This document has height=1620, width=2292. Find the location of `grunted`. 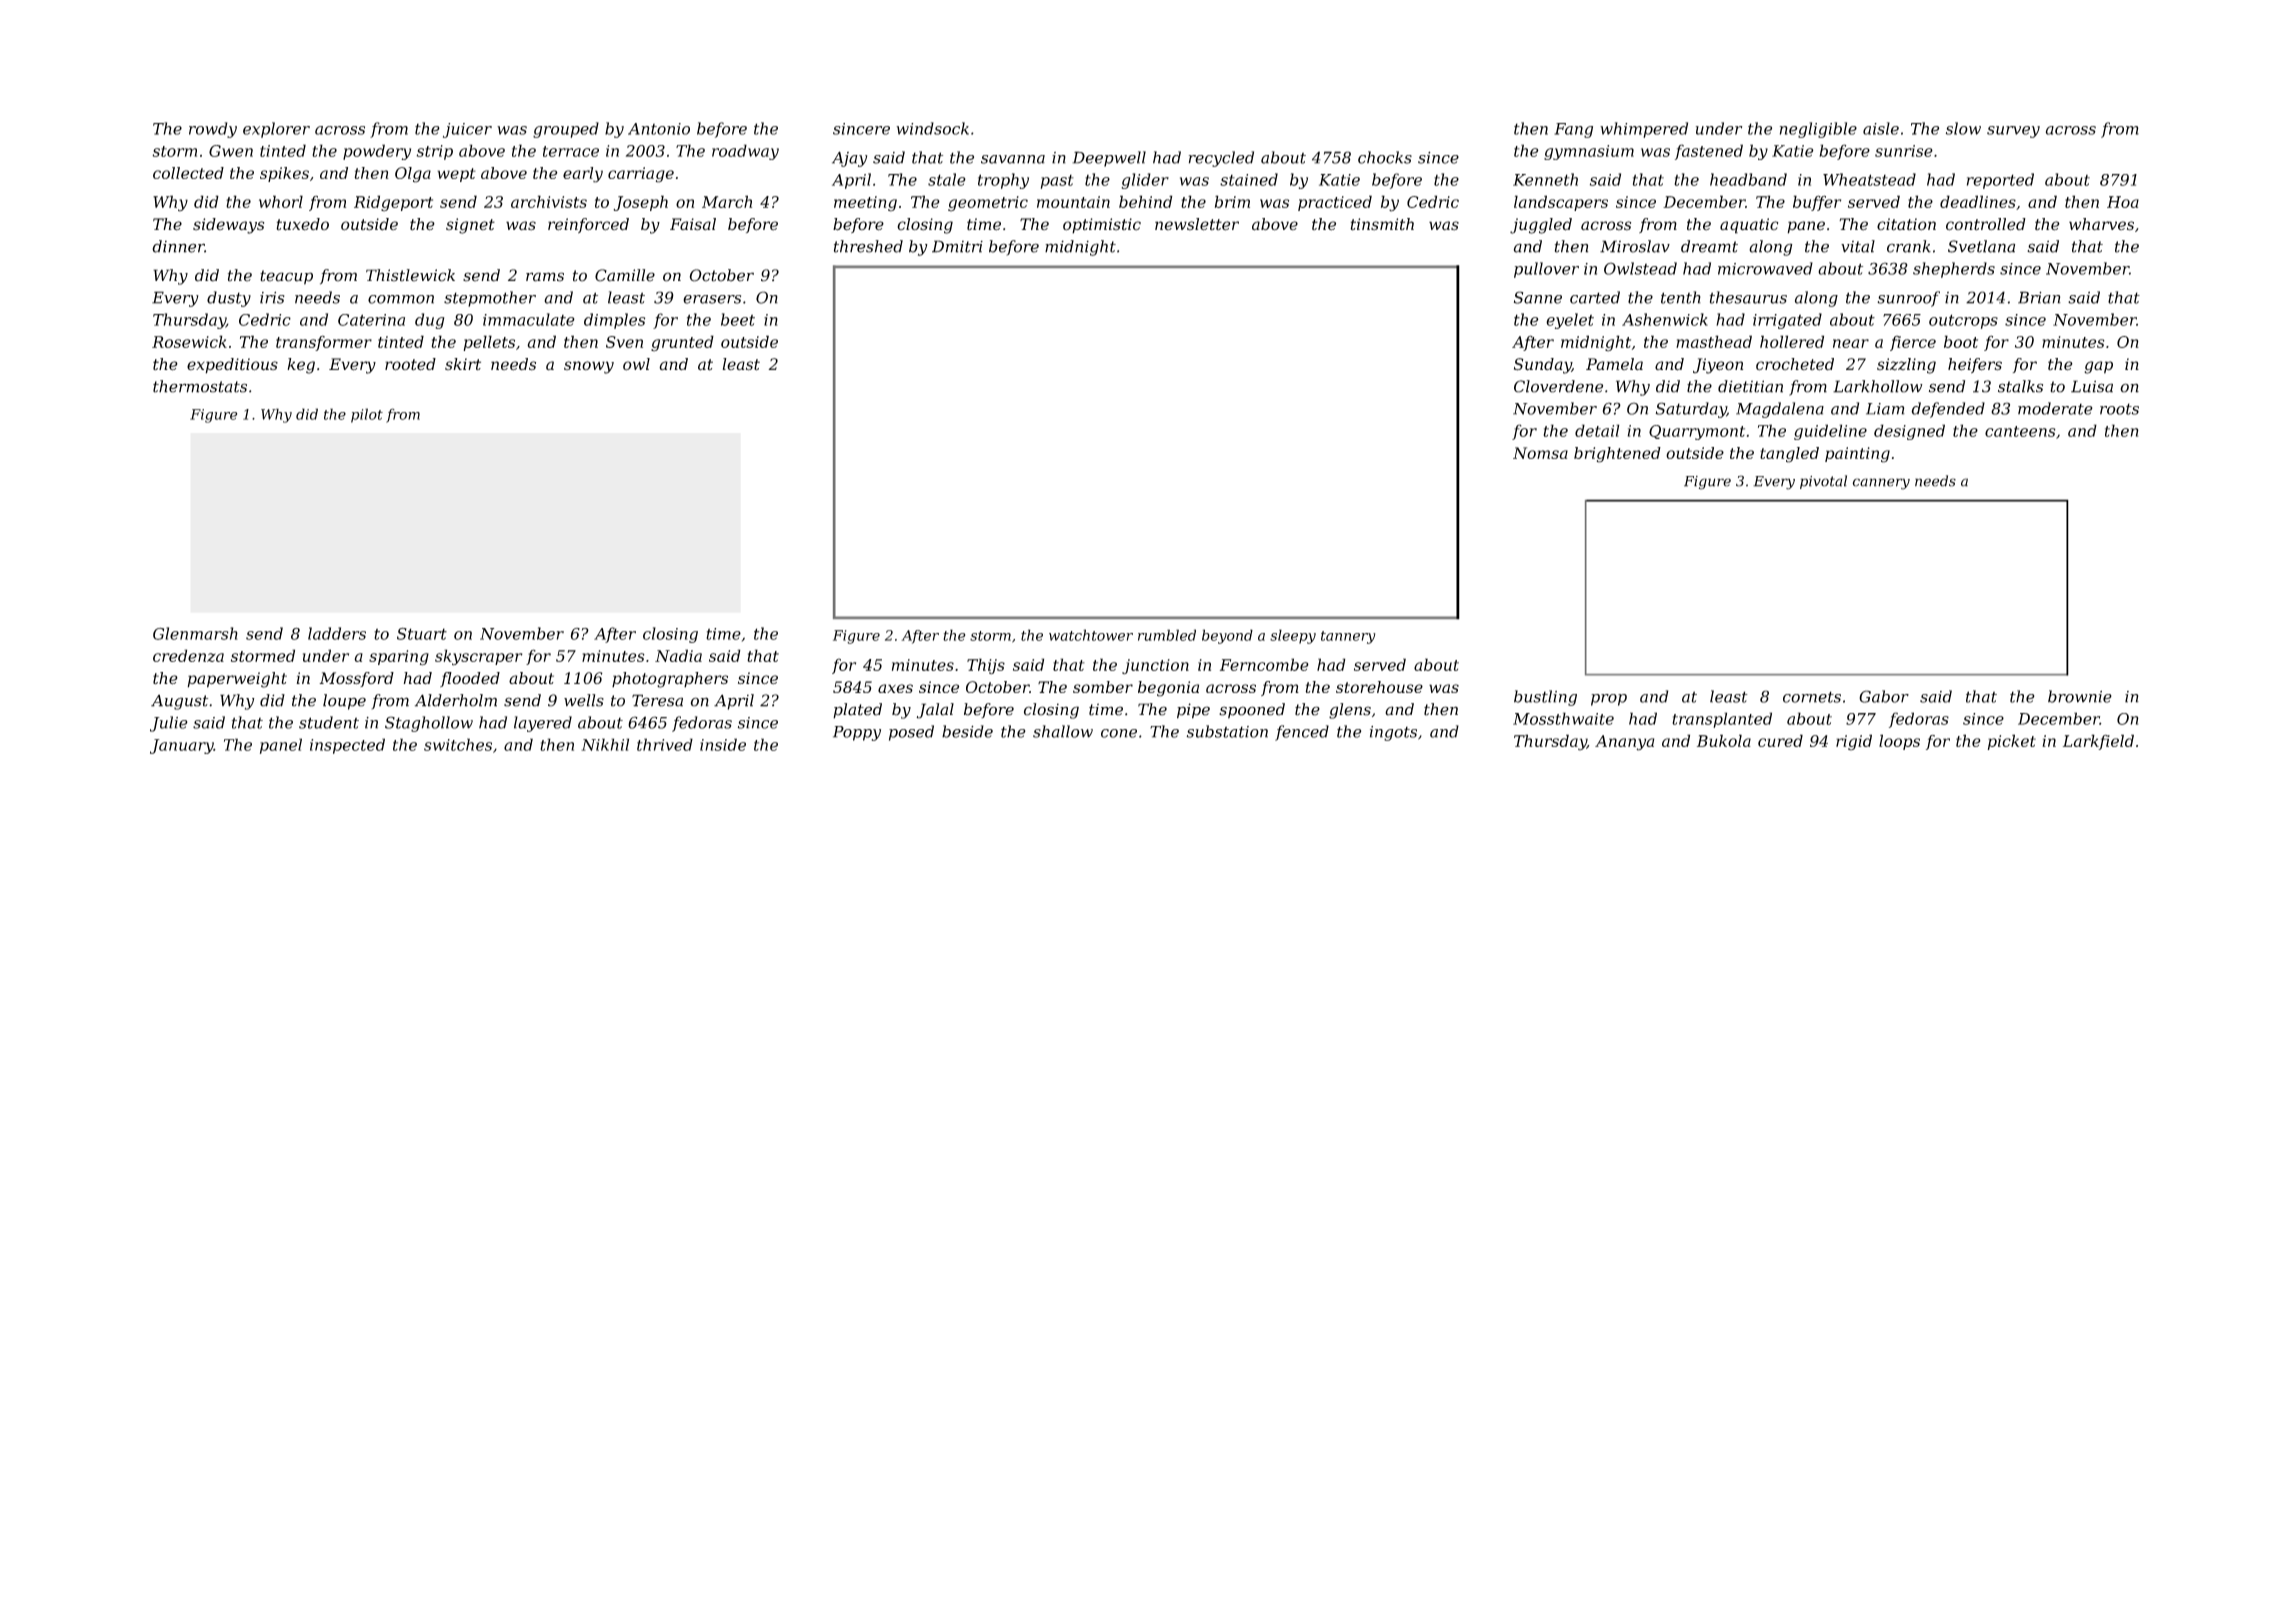

grunted is located at coordinates (682, 343).
